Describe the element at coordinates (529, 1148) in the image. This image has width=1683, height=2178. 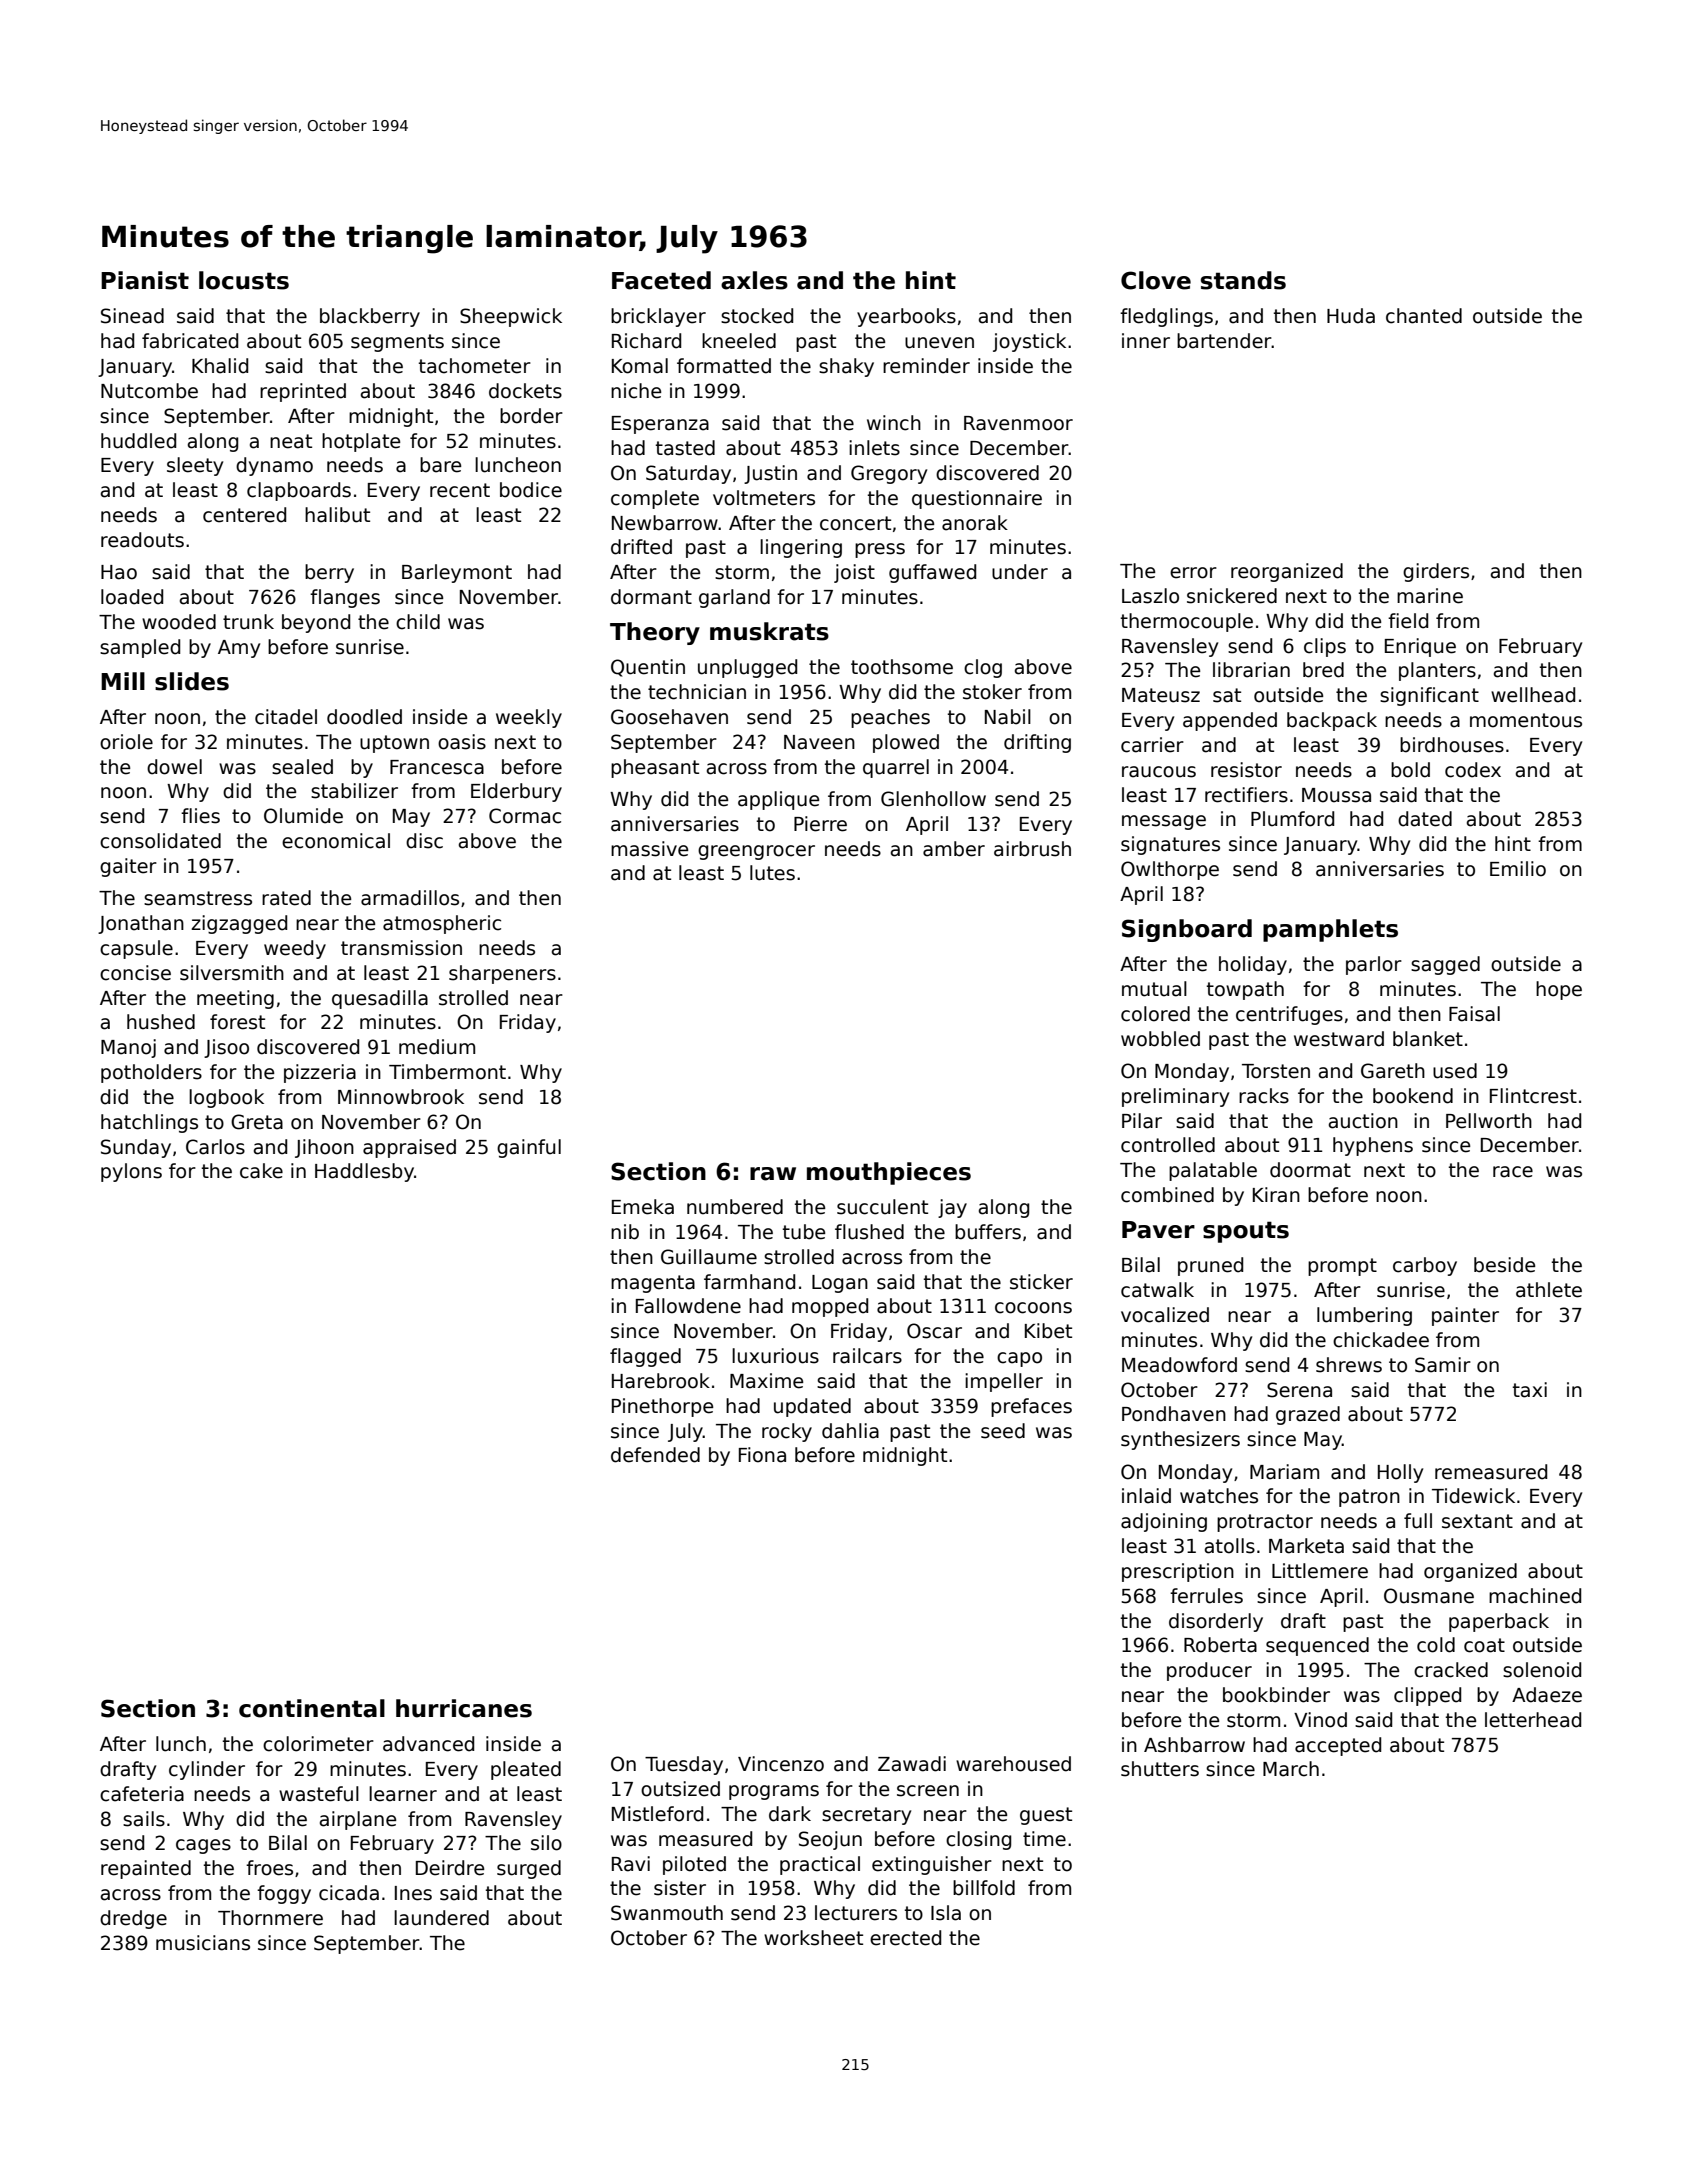
I see `gainful` at that location.
